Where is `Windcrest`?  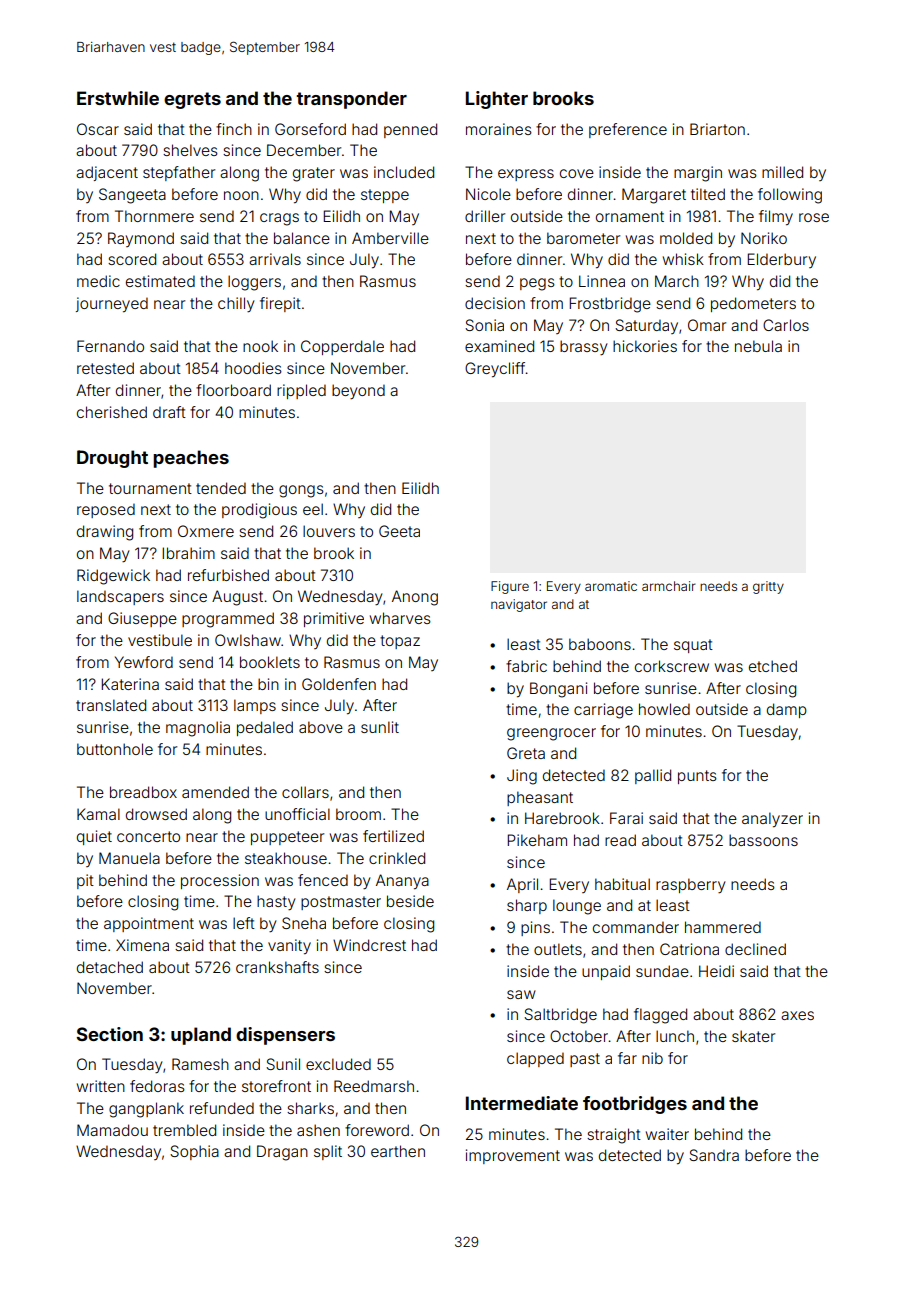
Windcrest is located at coordinates (369, 945).
